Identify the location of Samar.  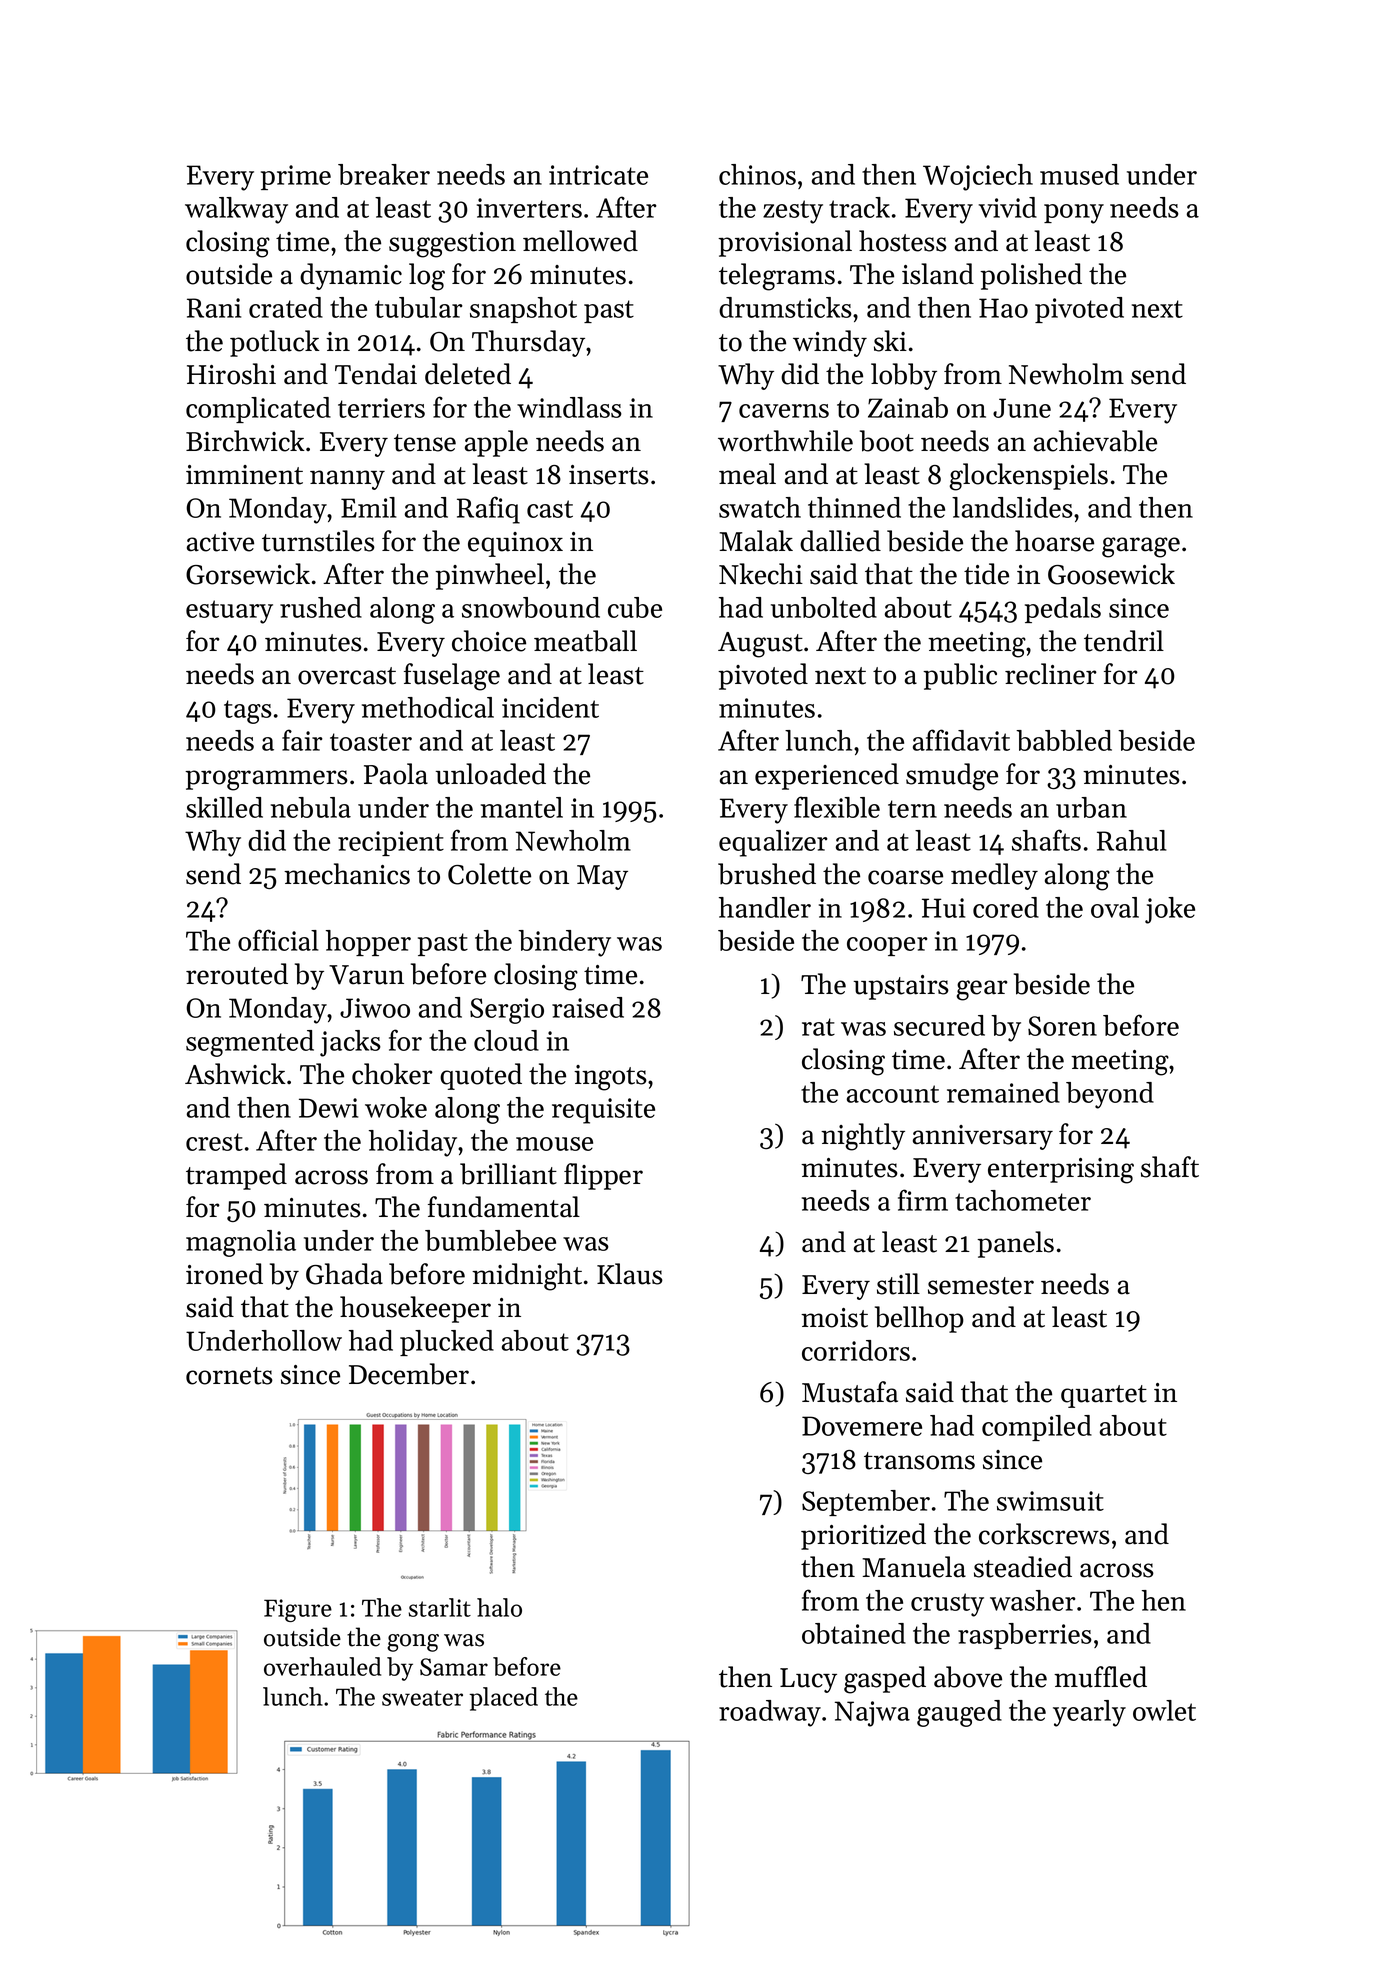
(454, 1667).
